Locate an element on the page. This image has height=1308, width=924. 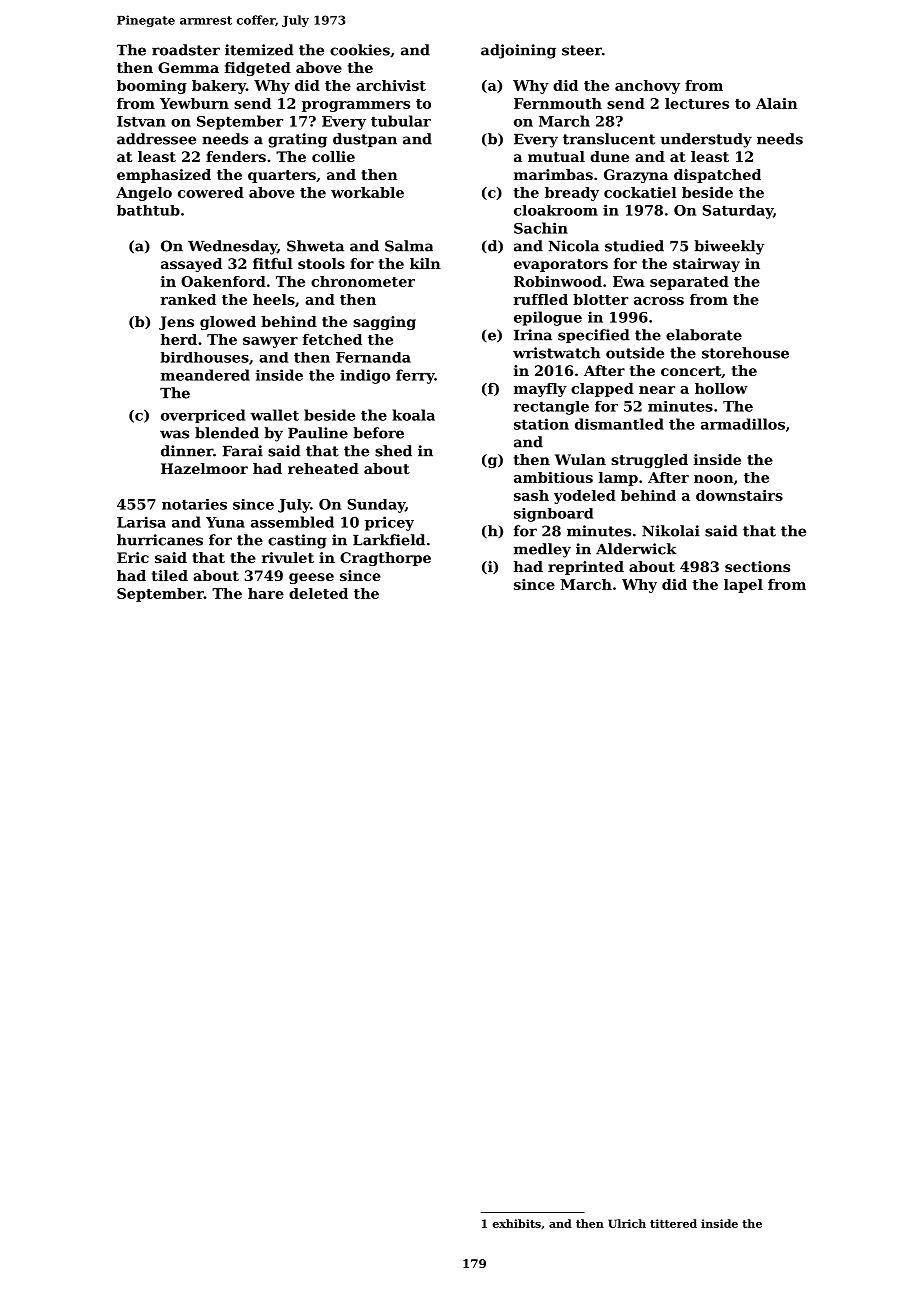
Ulrich is located at coordinates (627, 1223).
